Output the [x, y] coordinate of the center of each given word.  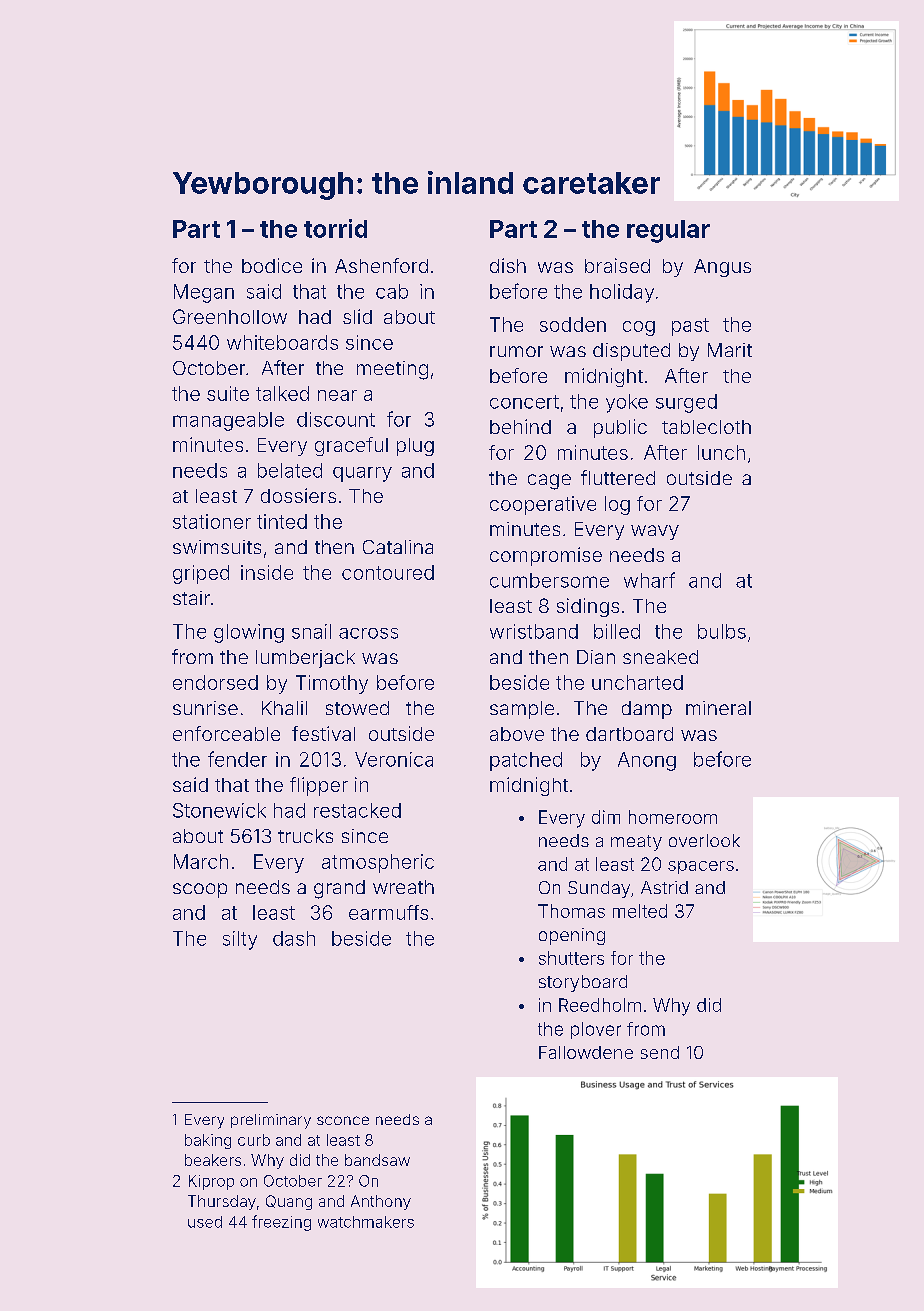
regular [668, 231]
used [205, 1222]
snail [311, 631]
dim [606, 817]
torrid [335, 228]
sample [522, 710]
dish [508, 265]
